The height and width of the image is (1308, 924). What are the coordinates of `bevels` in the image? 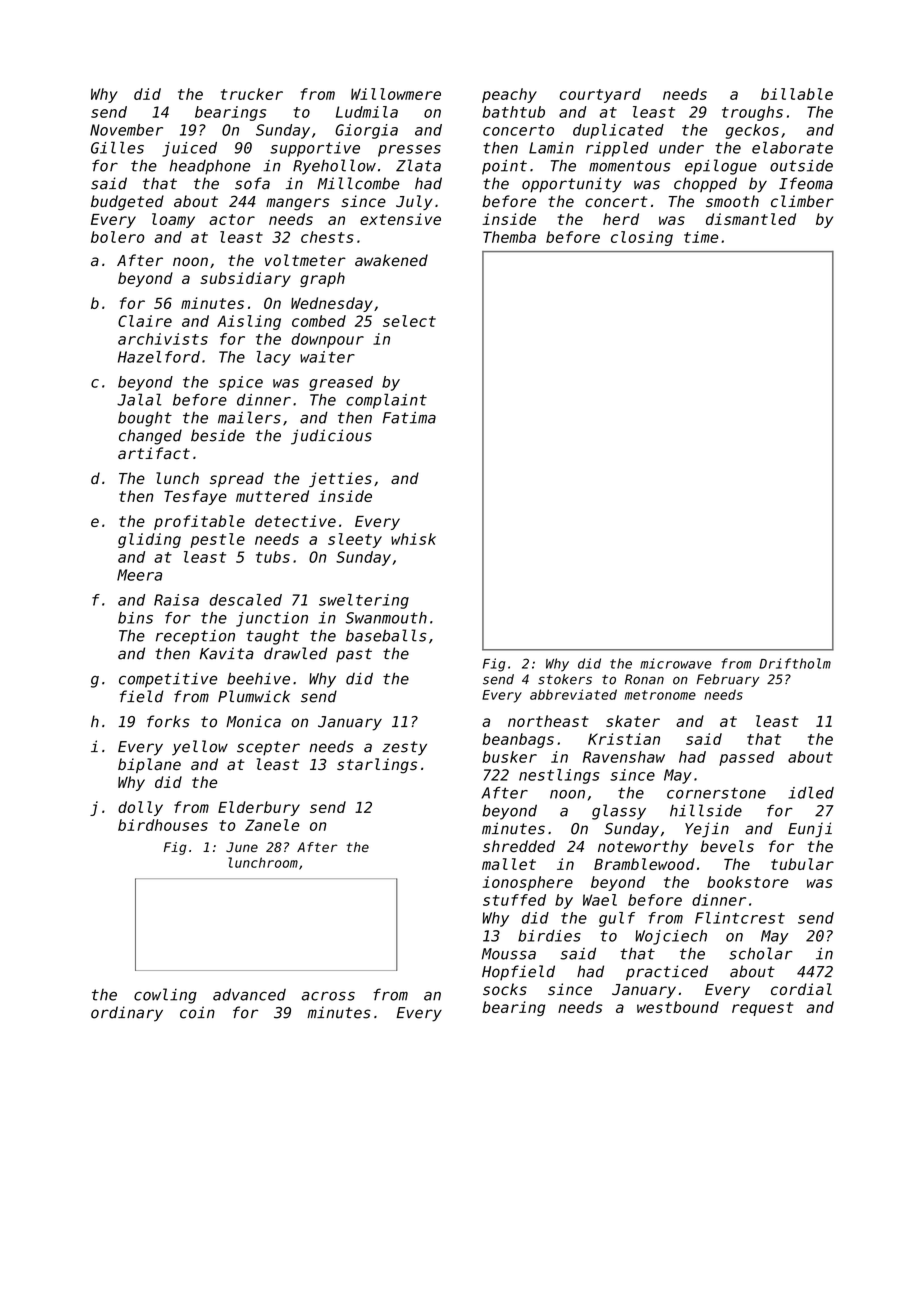 It's located at (727, 846).
